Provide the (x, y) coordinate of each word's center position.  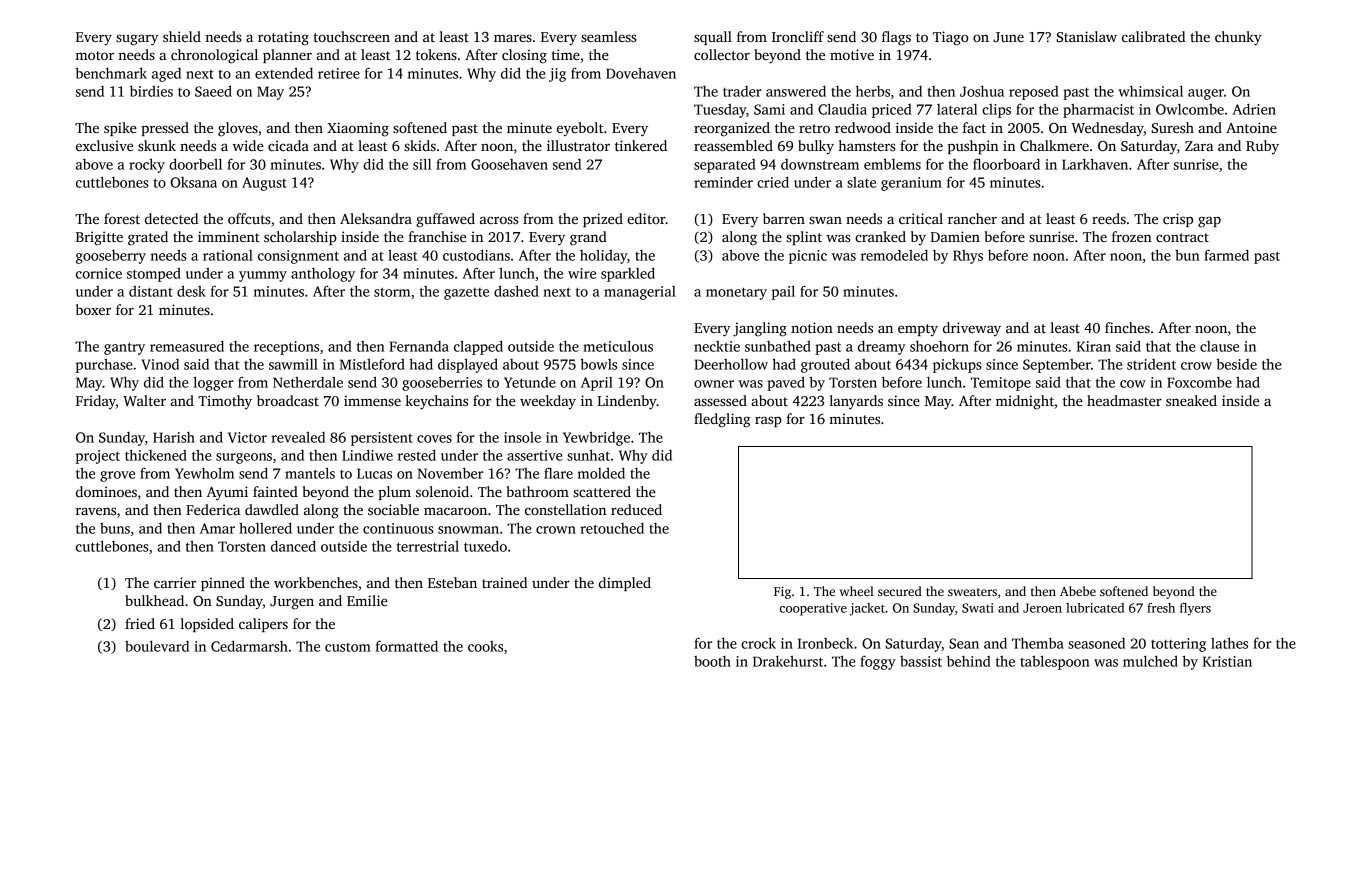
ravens (96, 511)
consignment (298, 257)
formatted (407, 646)
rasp (768, 421)
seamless (608, 36)
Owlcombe (1190, 109)
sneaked (1191, 400)
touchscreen (351, 36)
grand (588, 238)
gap (1209, 222)
